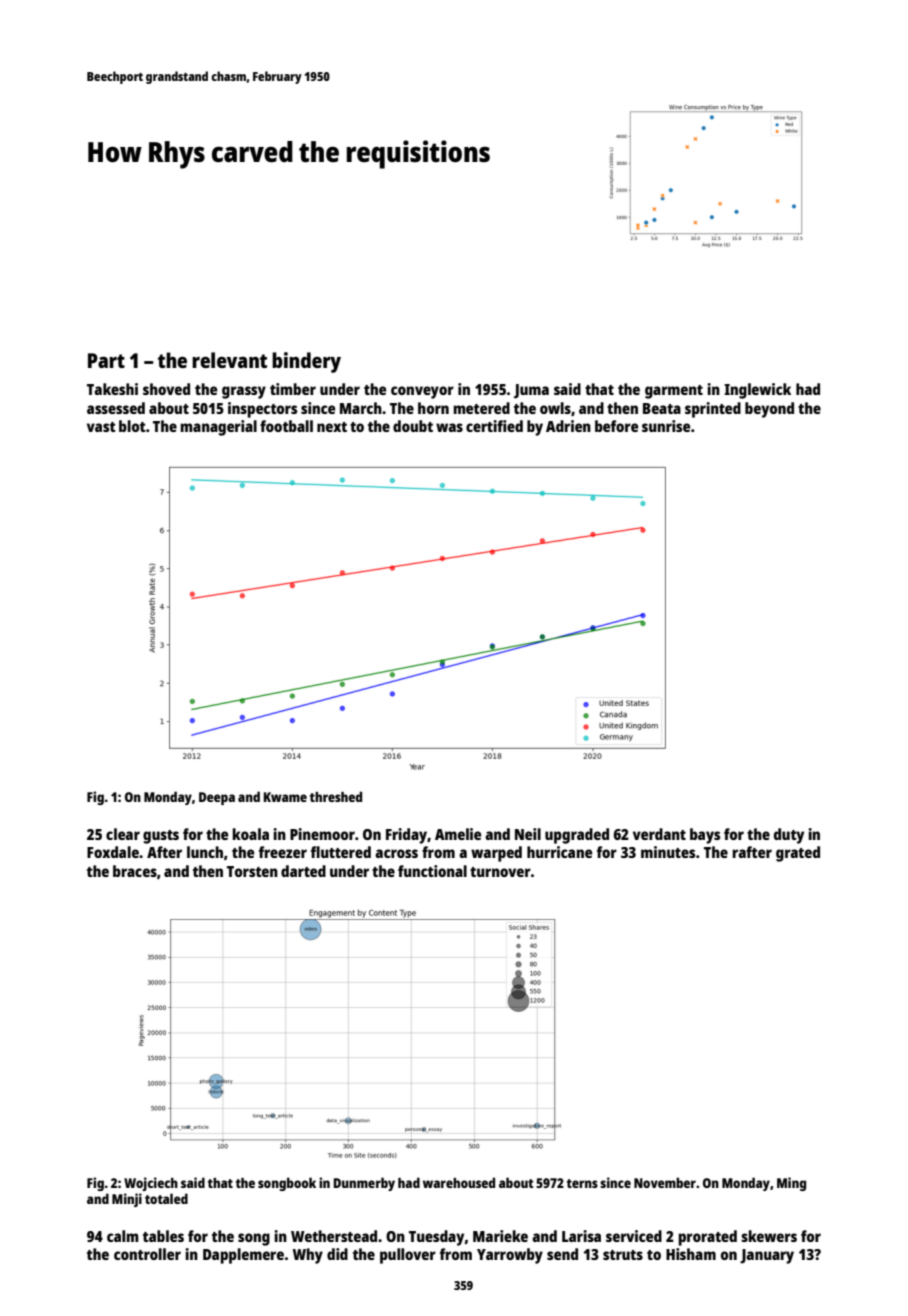 Image resolution: width=908 pixels, height=1316 pixels. I want to click on Juma, so click(531, 391).
